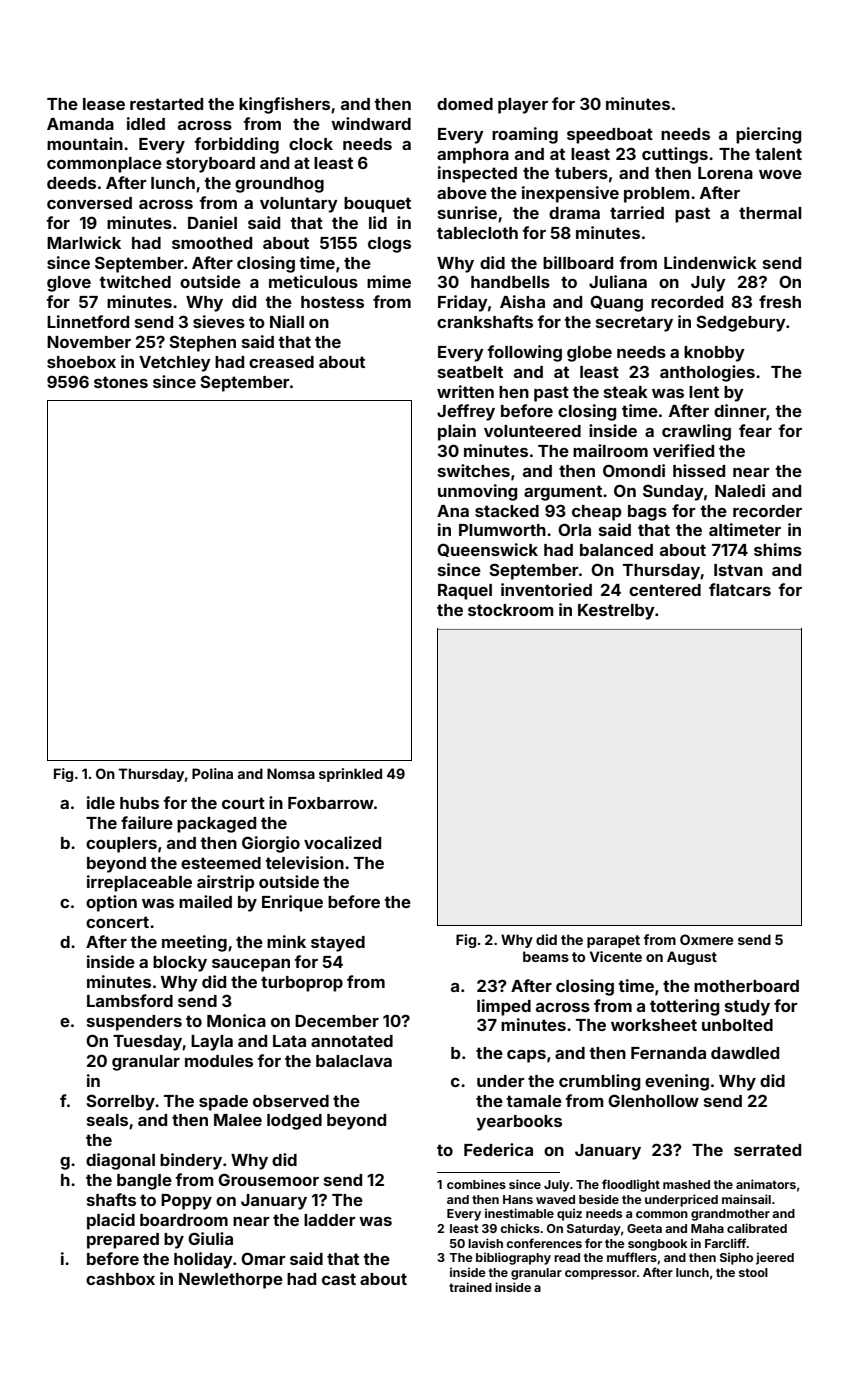 Image resolution: width=849 pixels, height=1400 pixels. Describe the element at coordinates (352, 1041) in the screenshot. I see `annotated` at that location.
